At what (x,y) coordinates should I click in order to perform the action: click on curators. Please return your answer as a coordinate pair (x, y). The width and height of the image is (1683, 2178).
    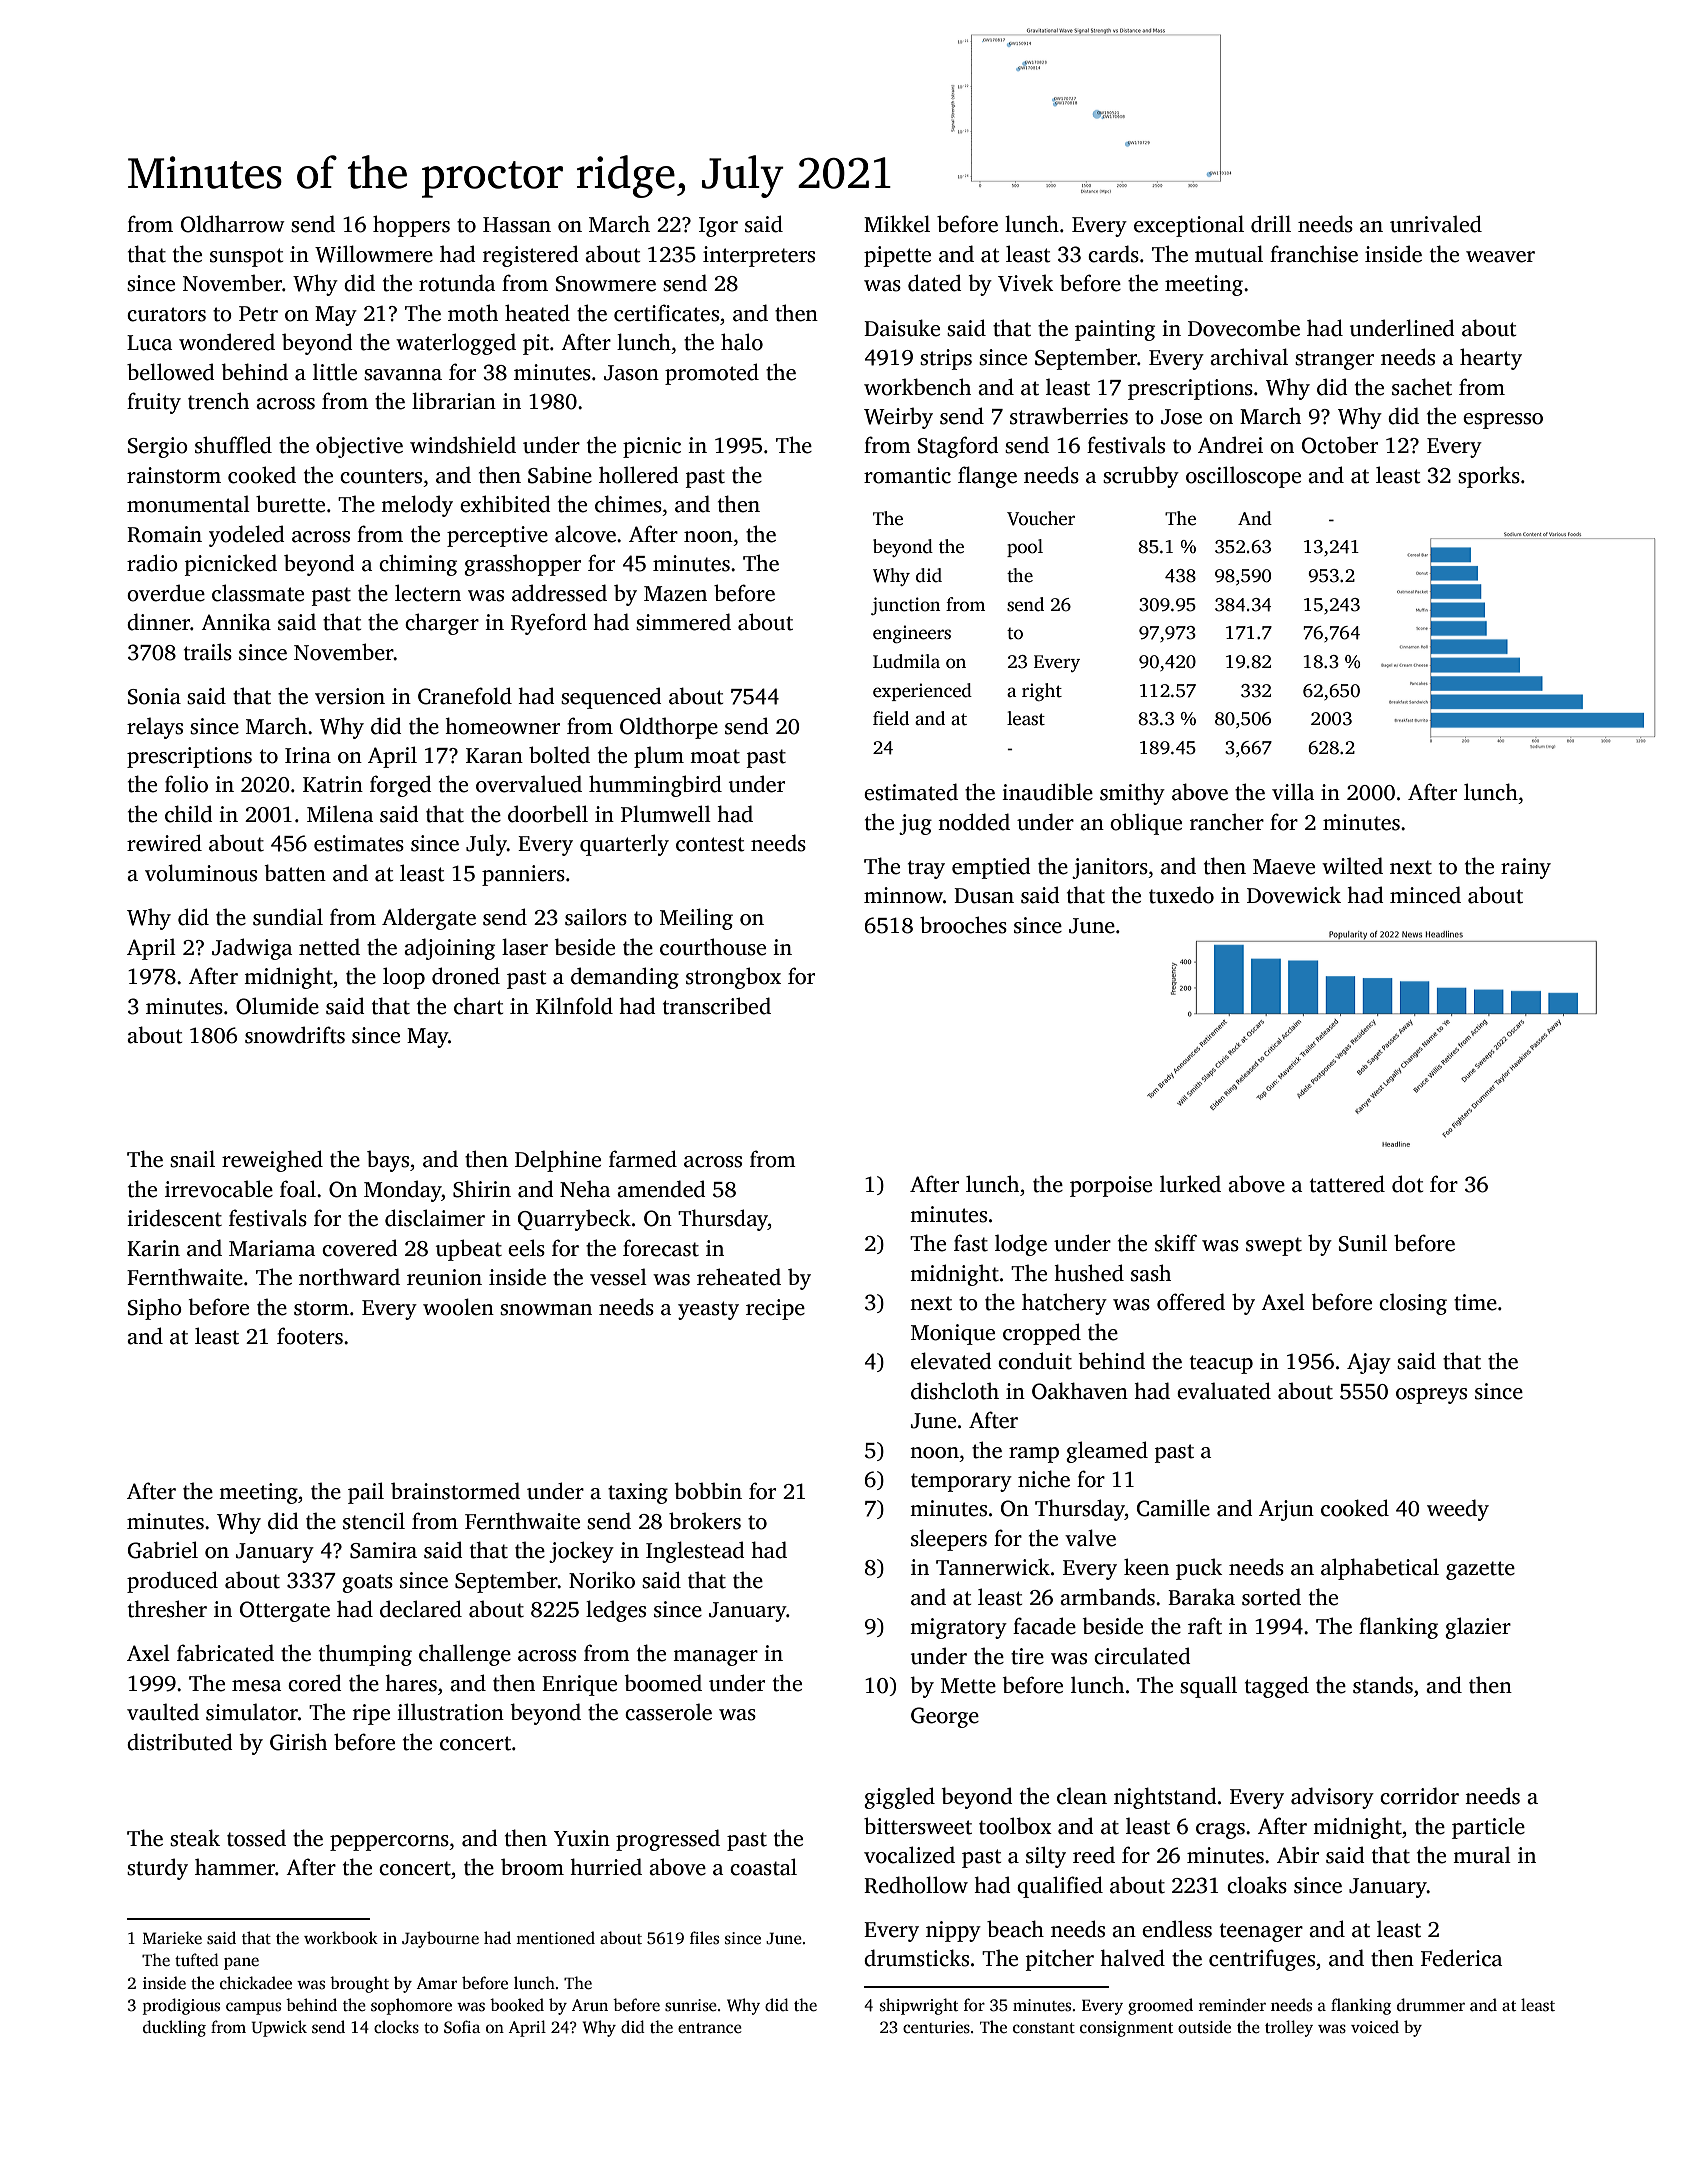
    Looking at the image, I should click on (166, 314).
